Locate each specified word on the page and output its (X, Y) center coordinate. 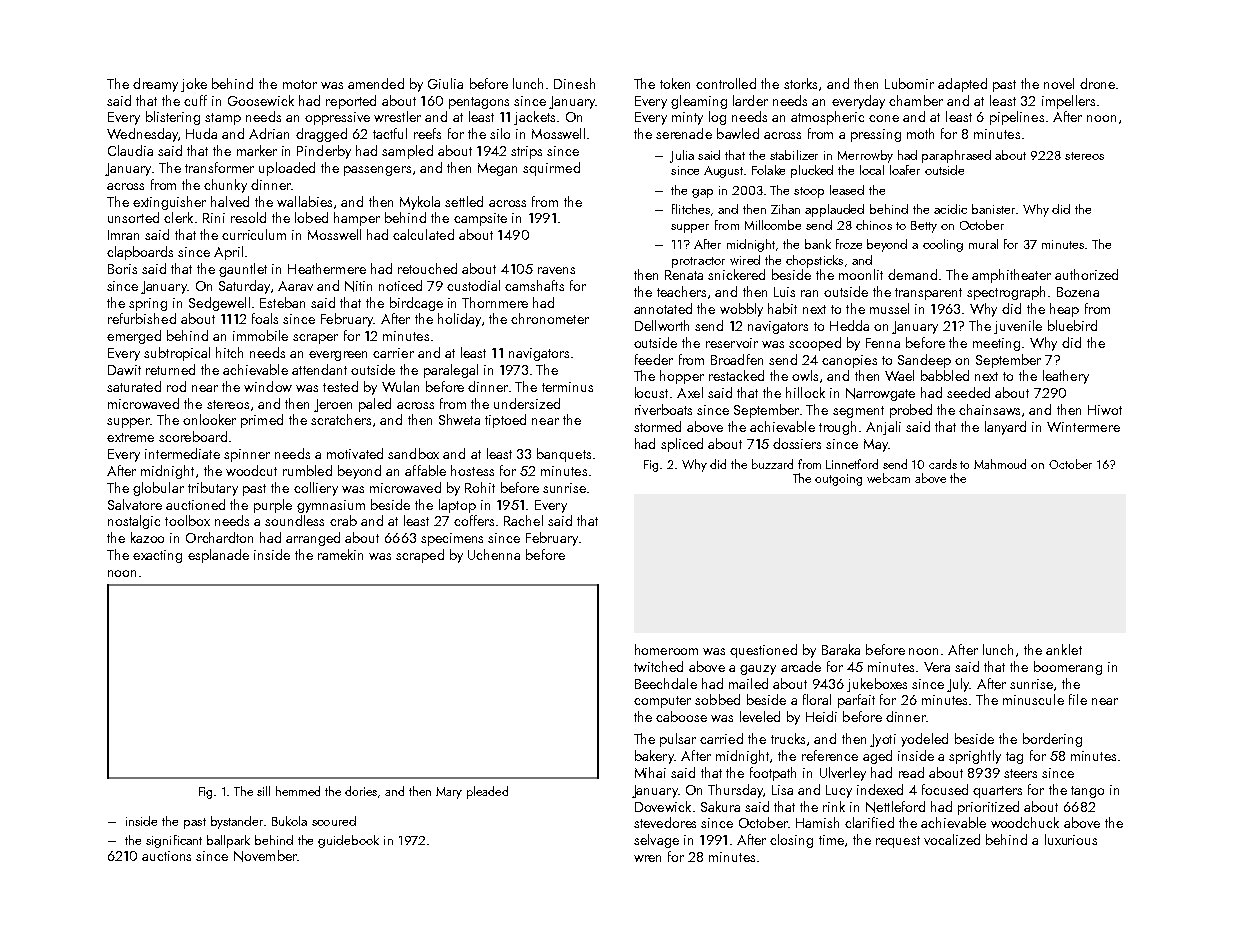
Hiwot (1105, 410)
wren (647, 858)
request (898, 842)
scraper (315, 339)
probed (911, 411)
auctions (166, 856)
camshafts (534, 285)
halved (230, 201)
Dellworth (662, 325)
